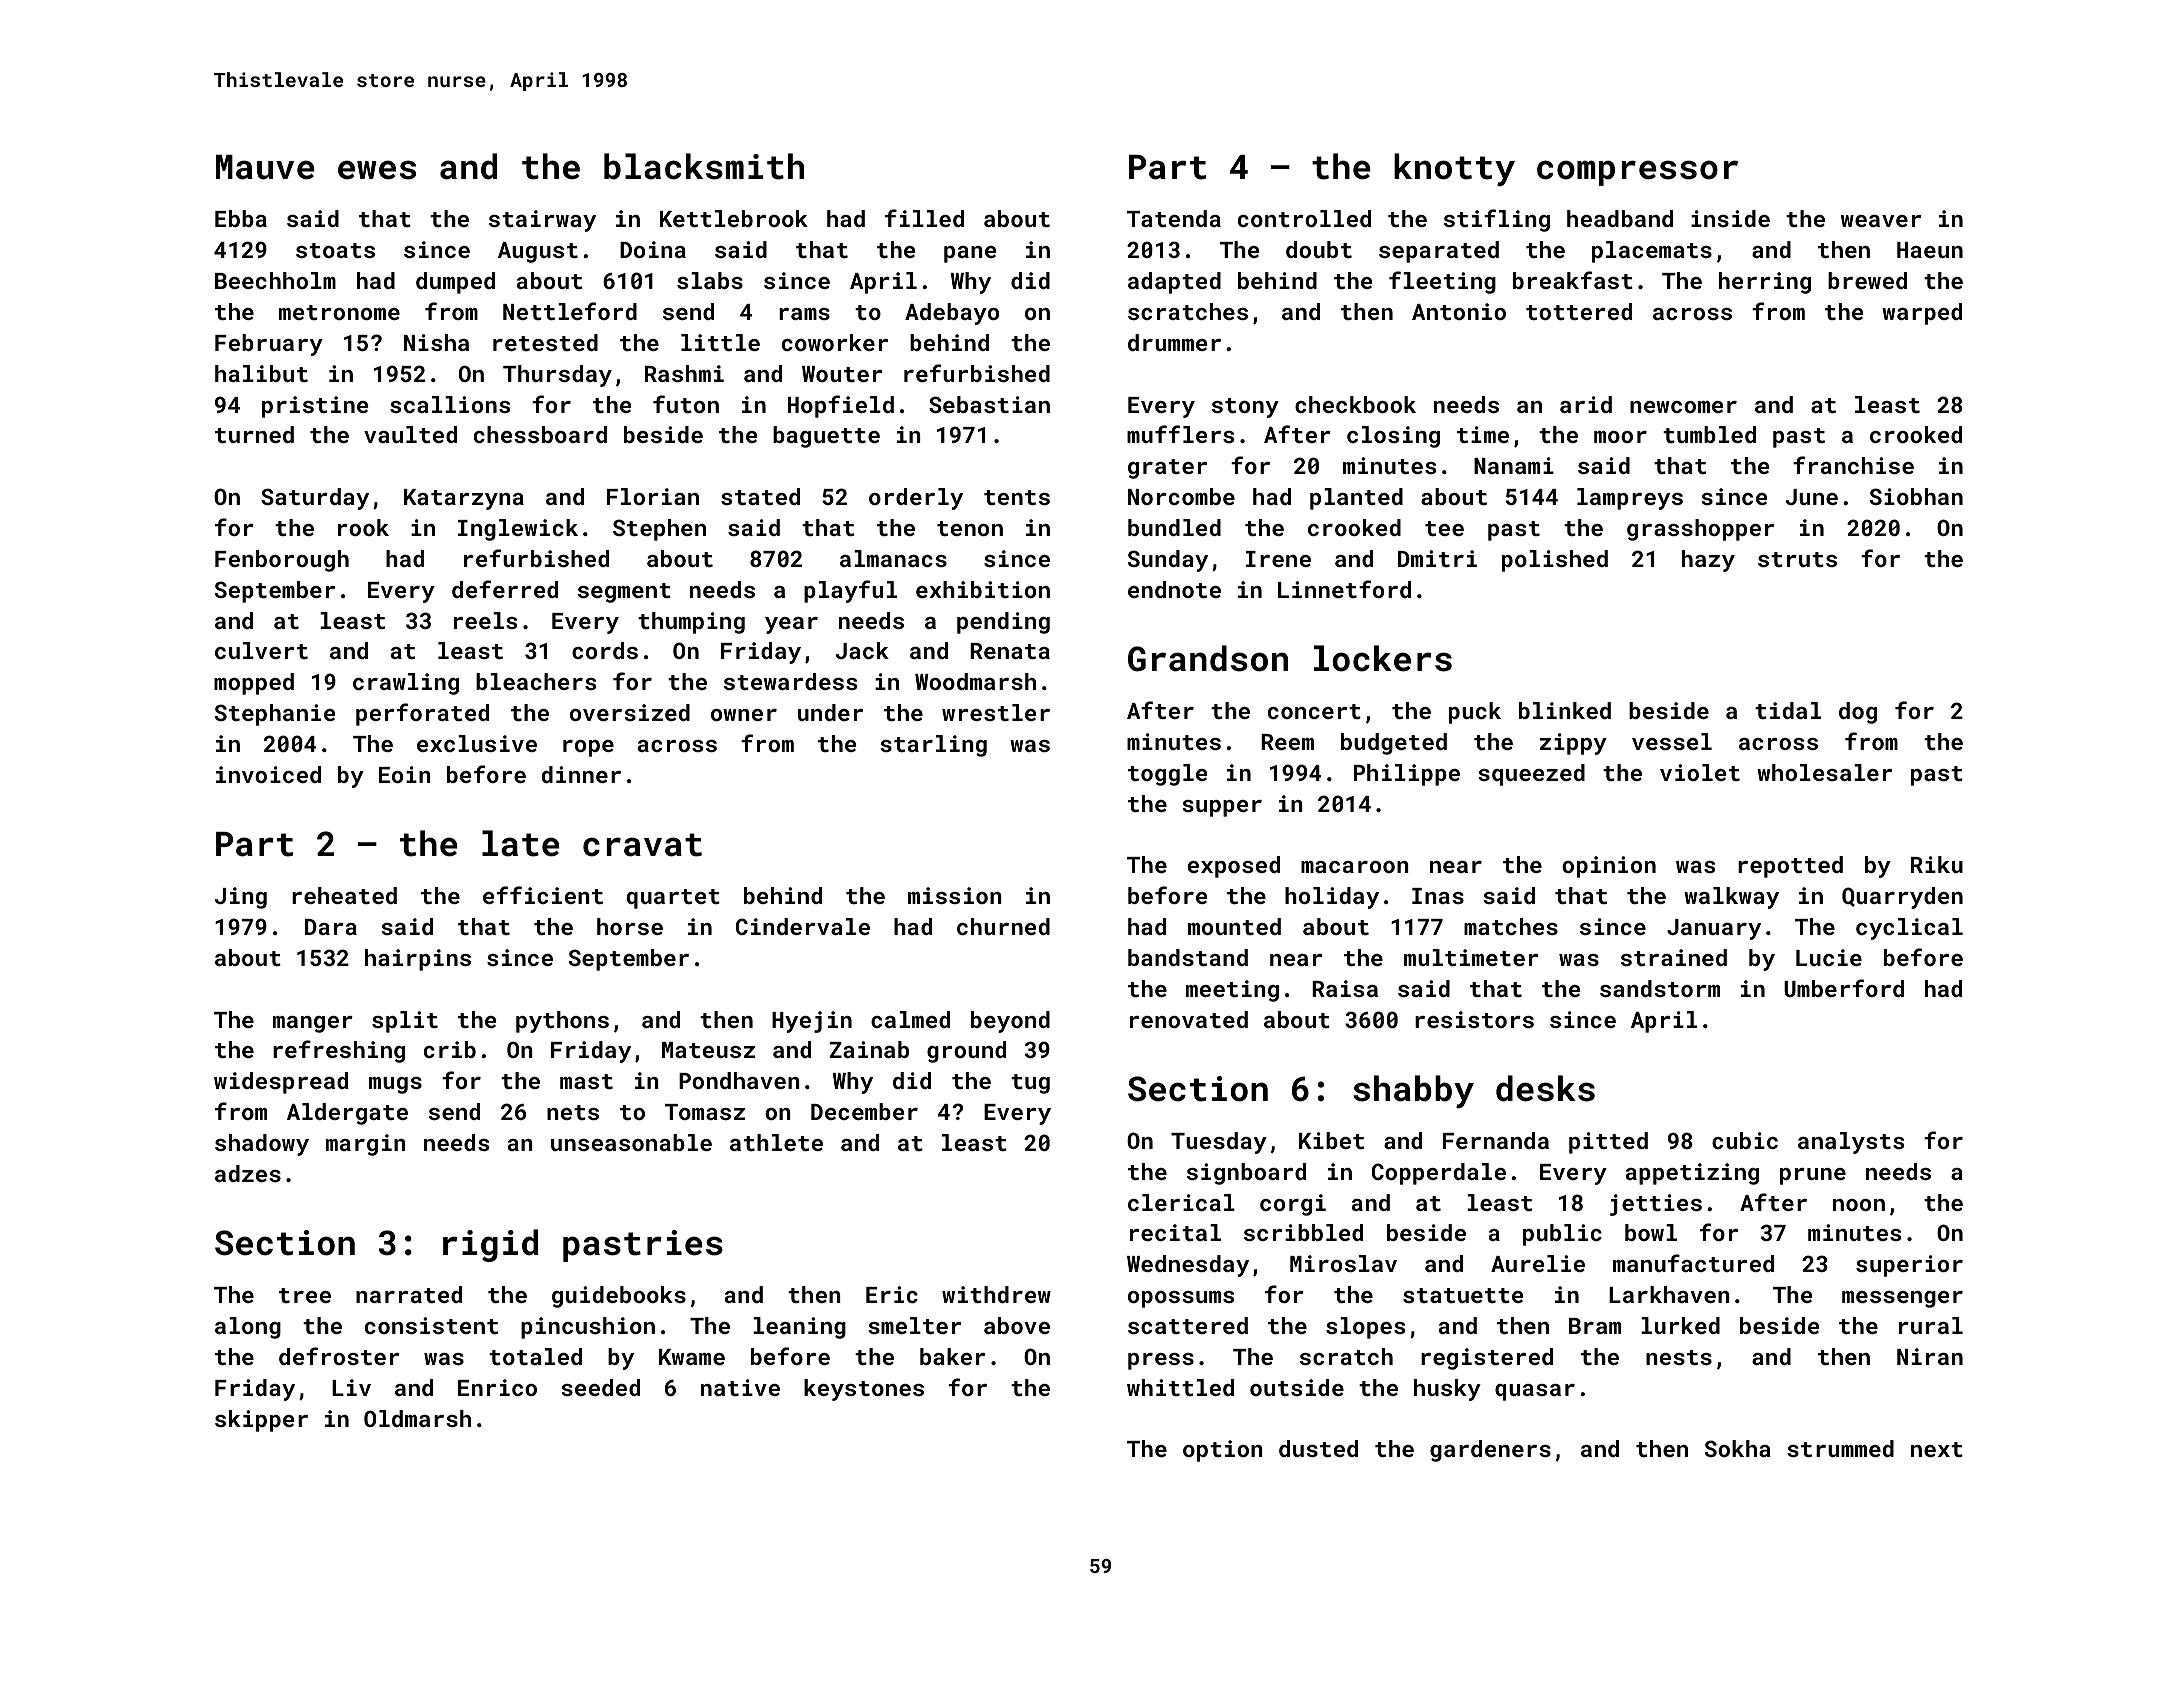  Describe the element at coordinates (1314, 711) in the image. I see `concert` at that location.
